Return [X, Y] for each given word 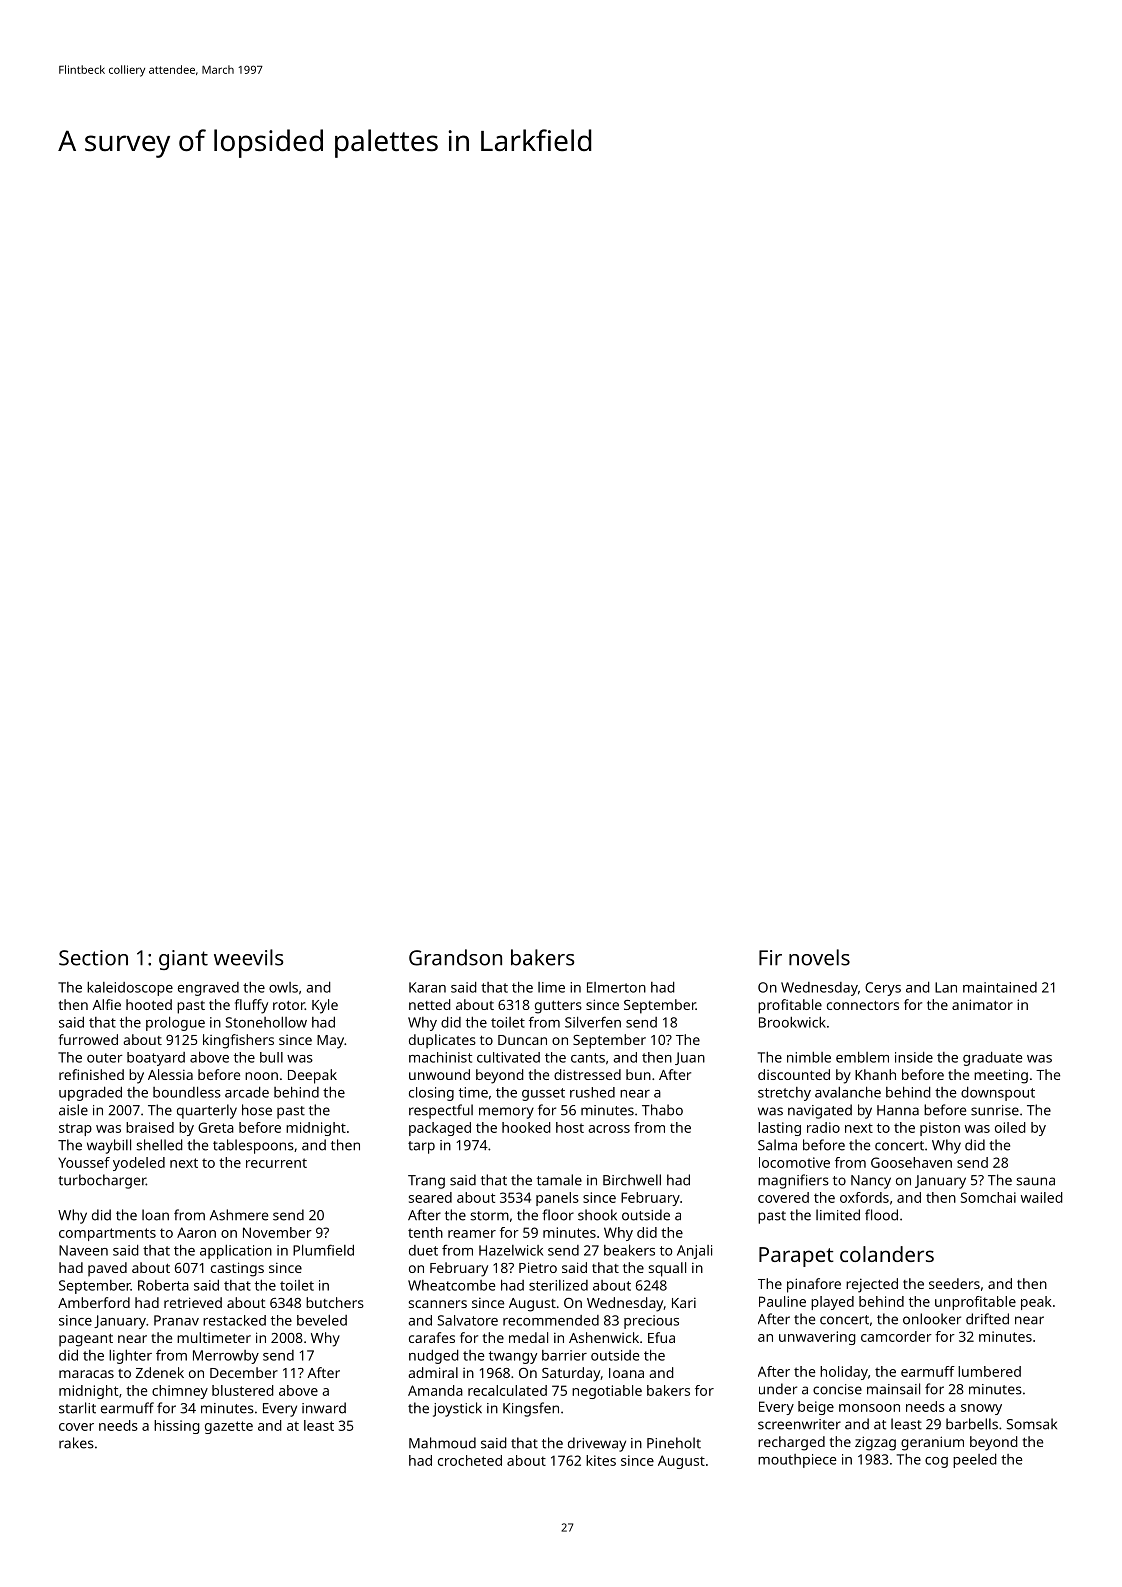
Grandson [455, 957]
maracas [86, 1374]
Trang [426, 1182]
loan [155, 1215]
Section [93, 958]
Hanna [898, 1110]
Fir [770, 958]
